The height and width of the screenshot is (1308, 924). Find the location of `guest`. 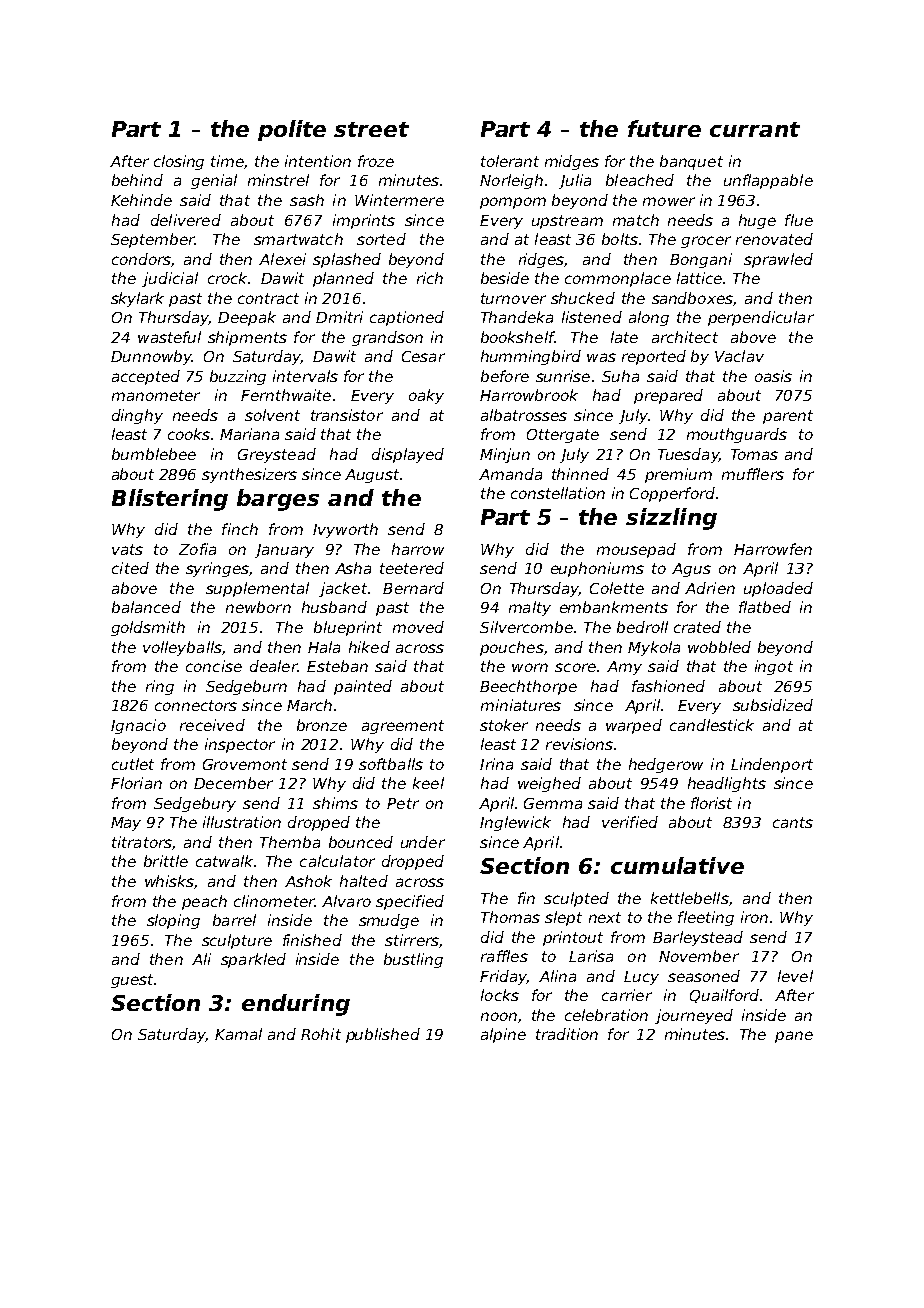

guest is located at coordinates (132, 981).
